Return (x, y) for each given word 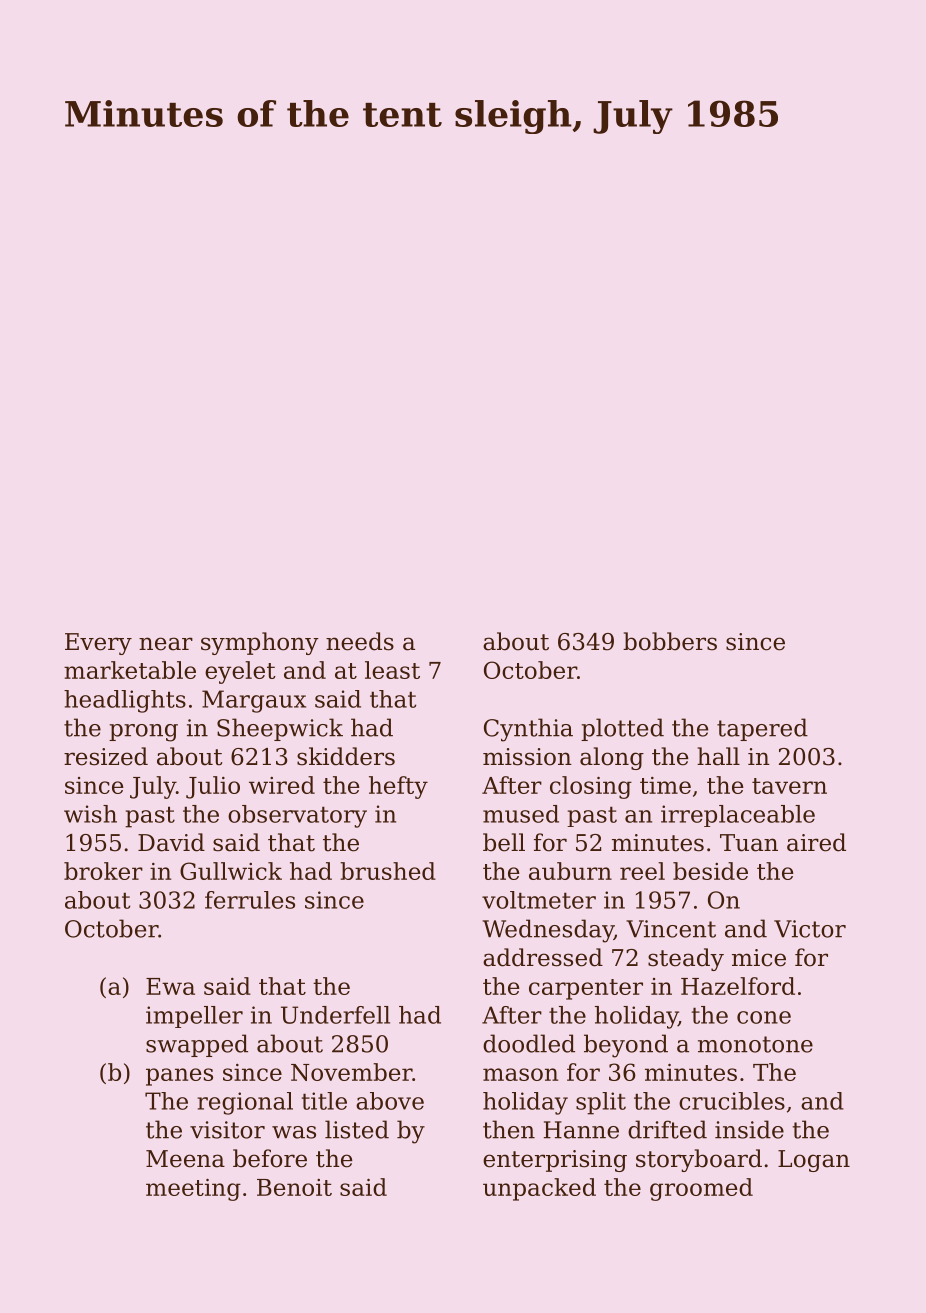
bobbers (670, 641)
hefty (398, 787)
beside (710, 871)
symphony (260, 643)
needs (360, 641)
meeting (193, 1190)
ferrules (250, 900)
